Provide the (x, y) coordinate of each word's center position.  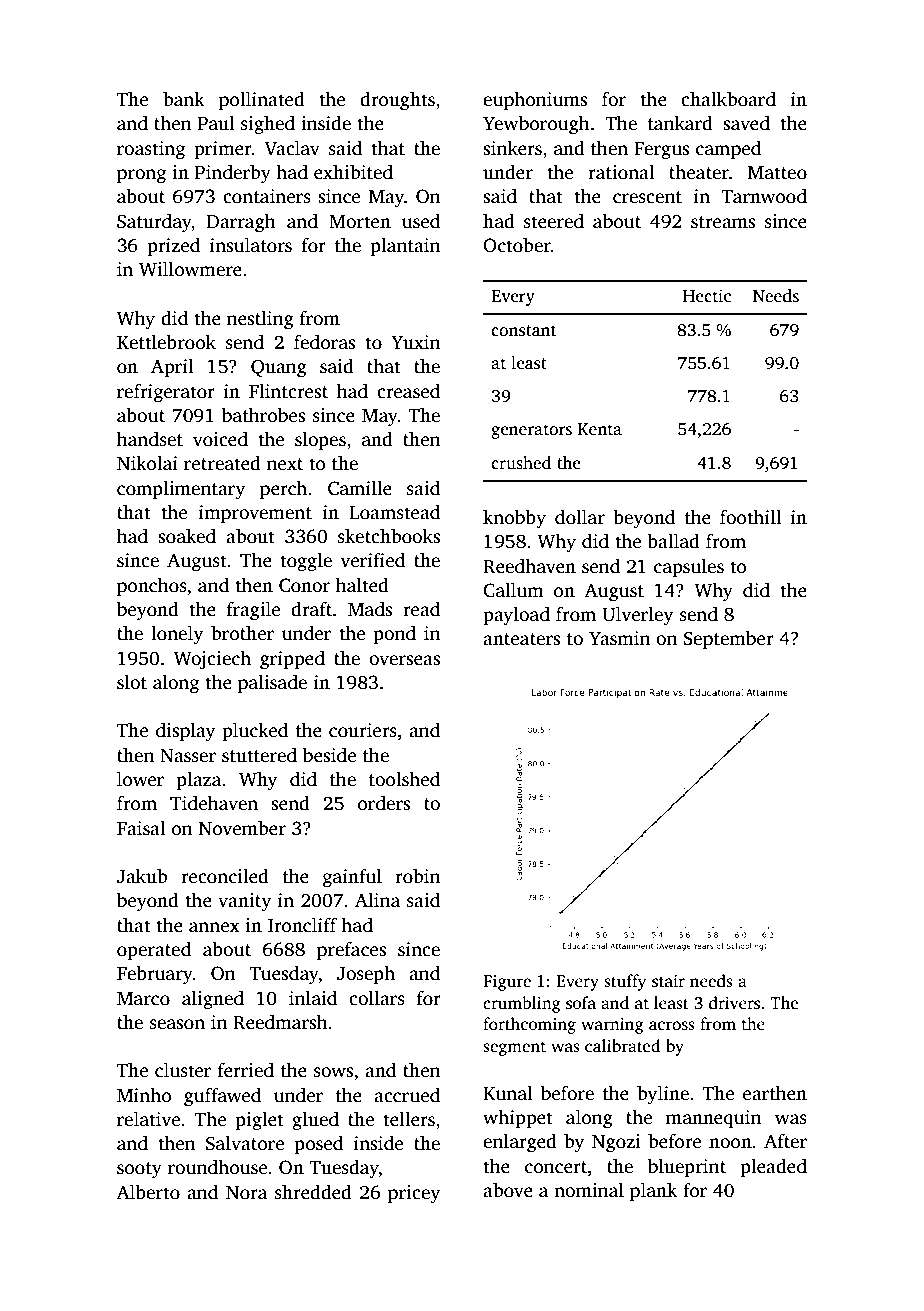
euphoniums (535, 101)
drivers (734, 1003)
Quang (279, 369)
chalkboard (728, 99)
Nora (246, 1193)
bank (184, 98)
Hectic (707, 296)
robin (418, 876)
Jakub (142, 876)
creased (408, 391)
